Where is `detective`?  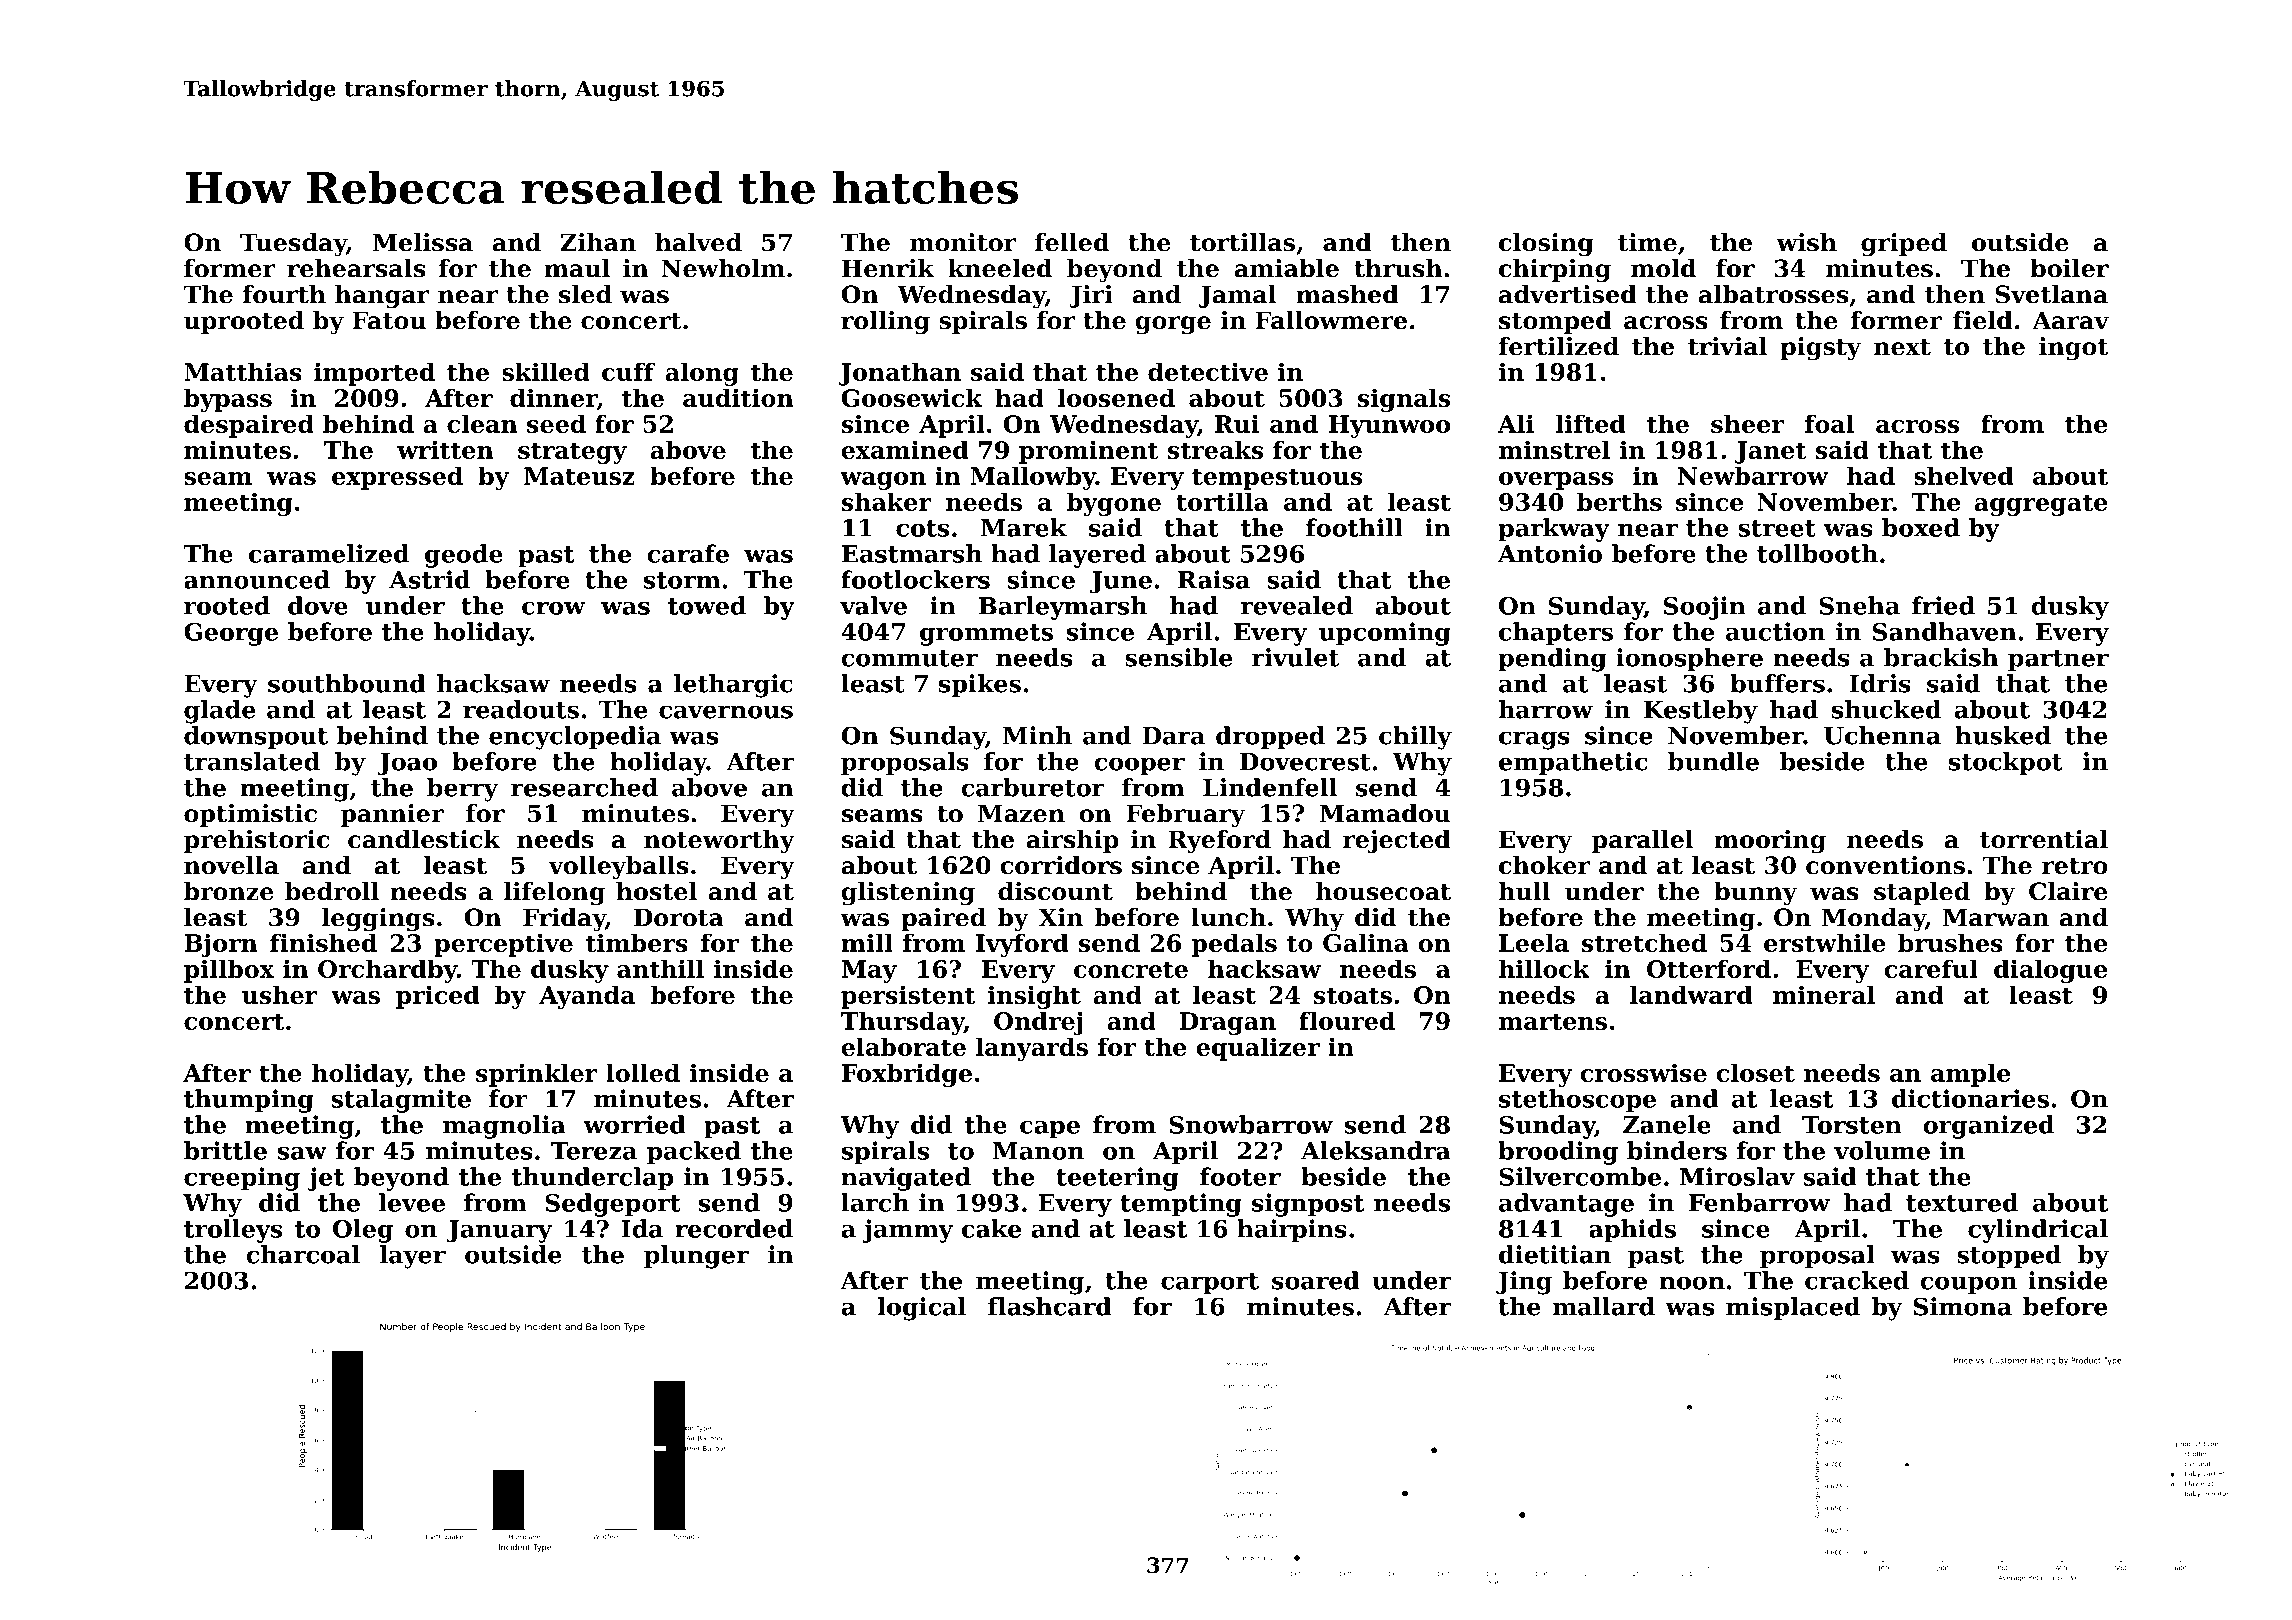
detective is located at coordinates (1208, 371).
